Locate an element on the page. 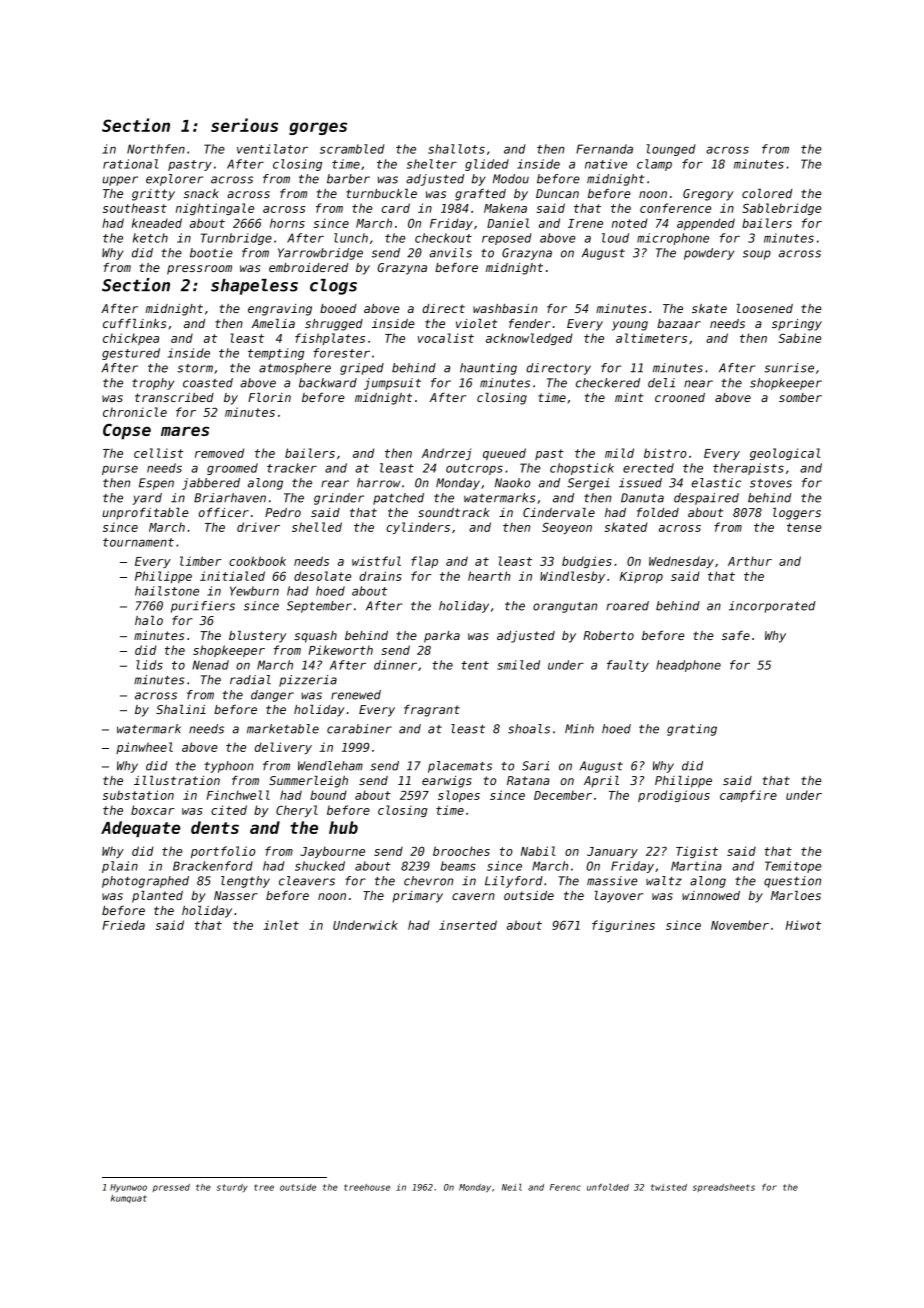 The image size is (924, 1308). cellist is located at coordinates (158, 453).
